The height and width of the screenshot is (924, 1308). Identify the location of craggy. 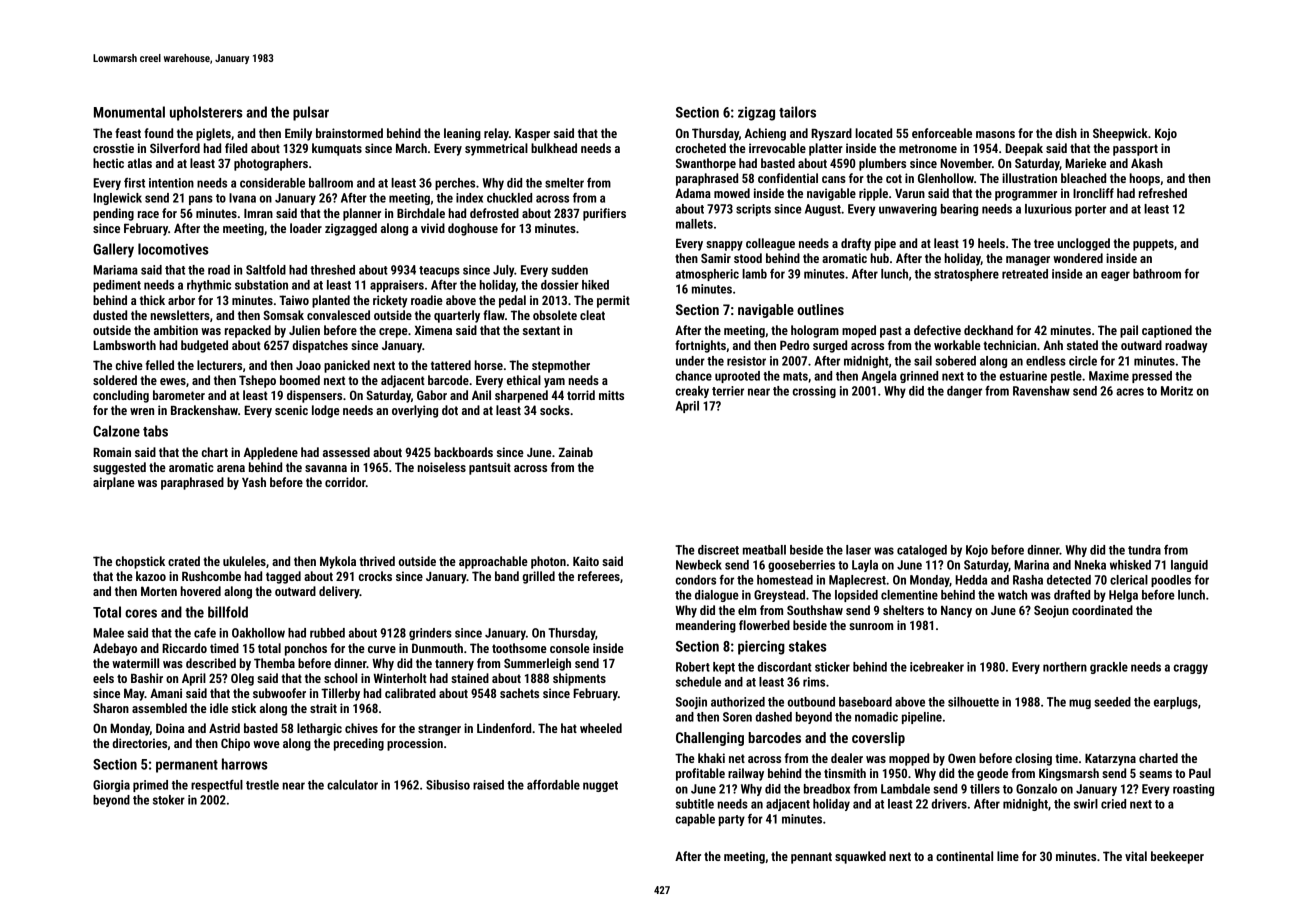
(1191, 669).
